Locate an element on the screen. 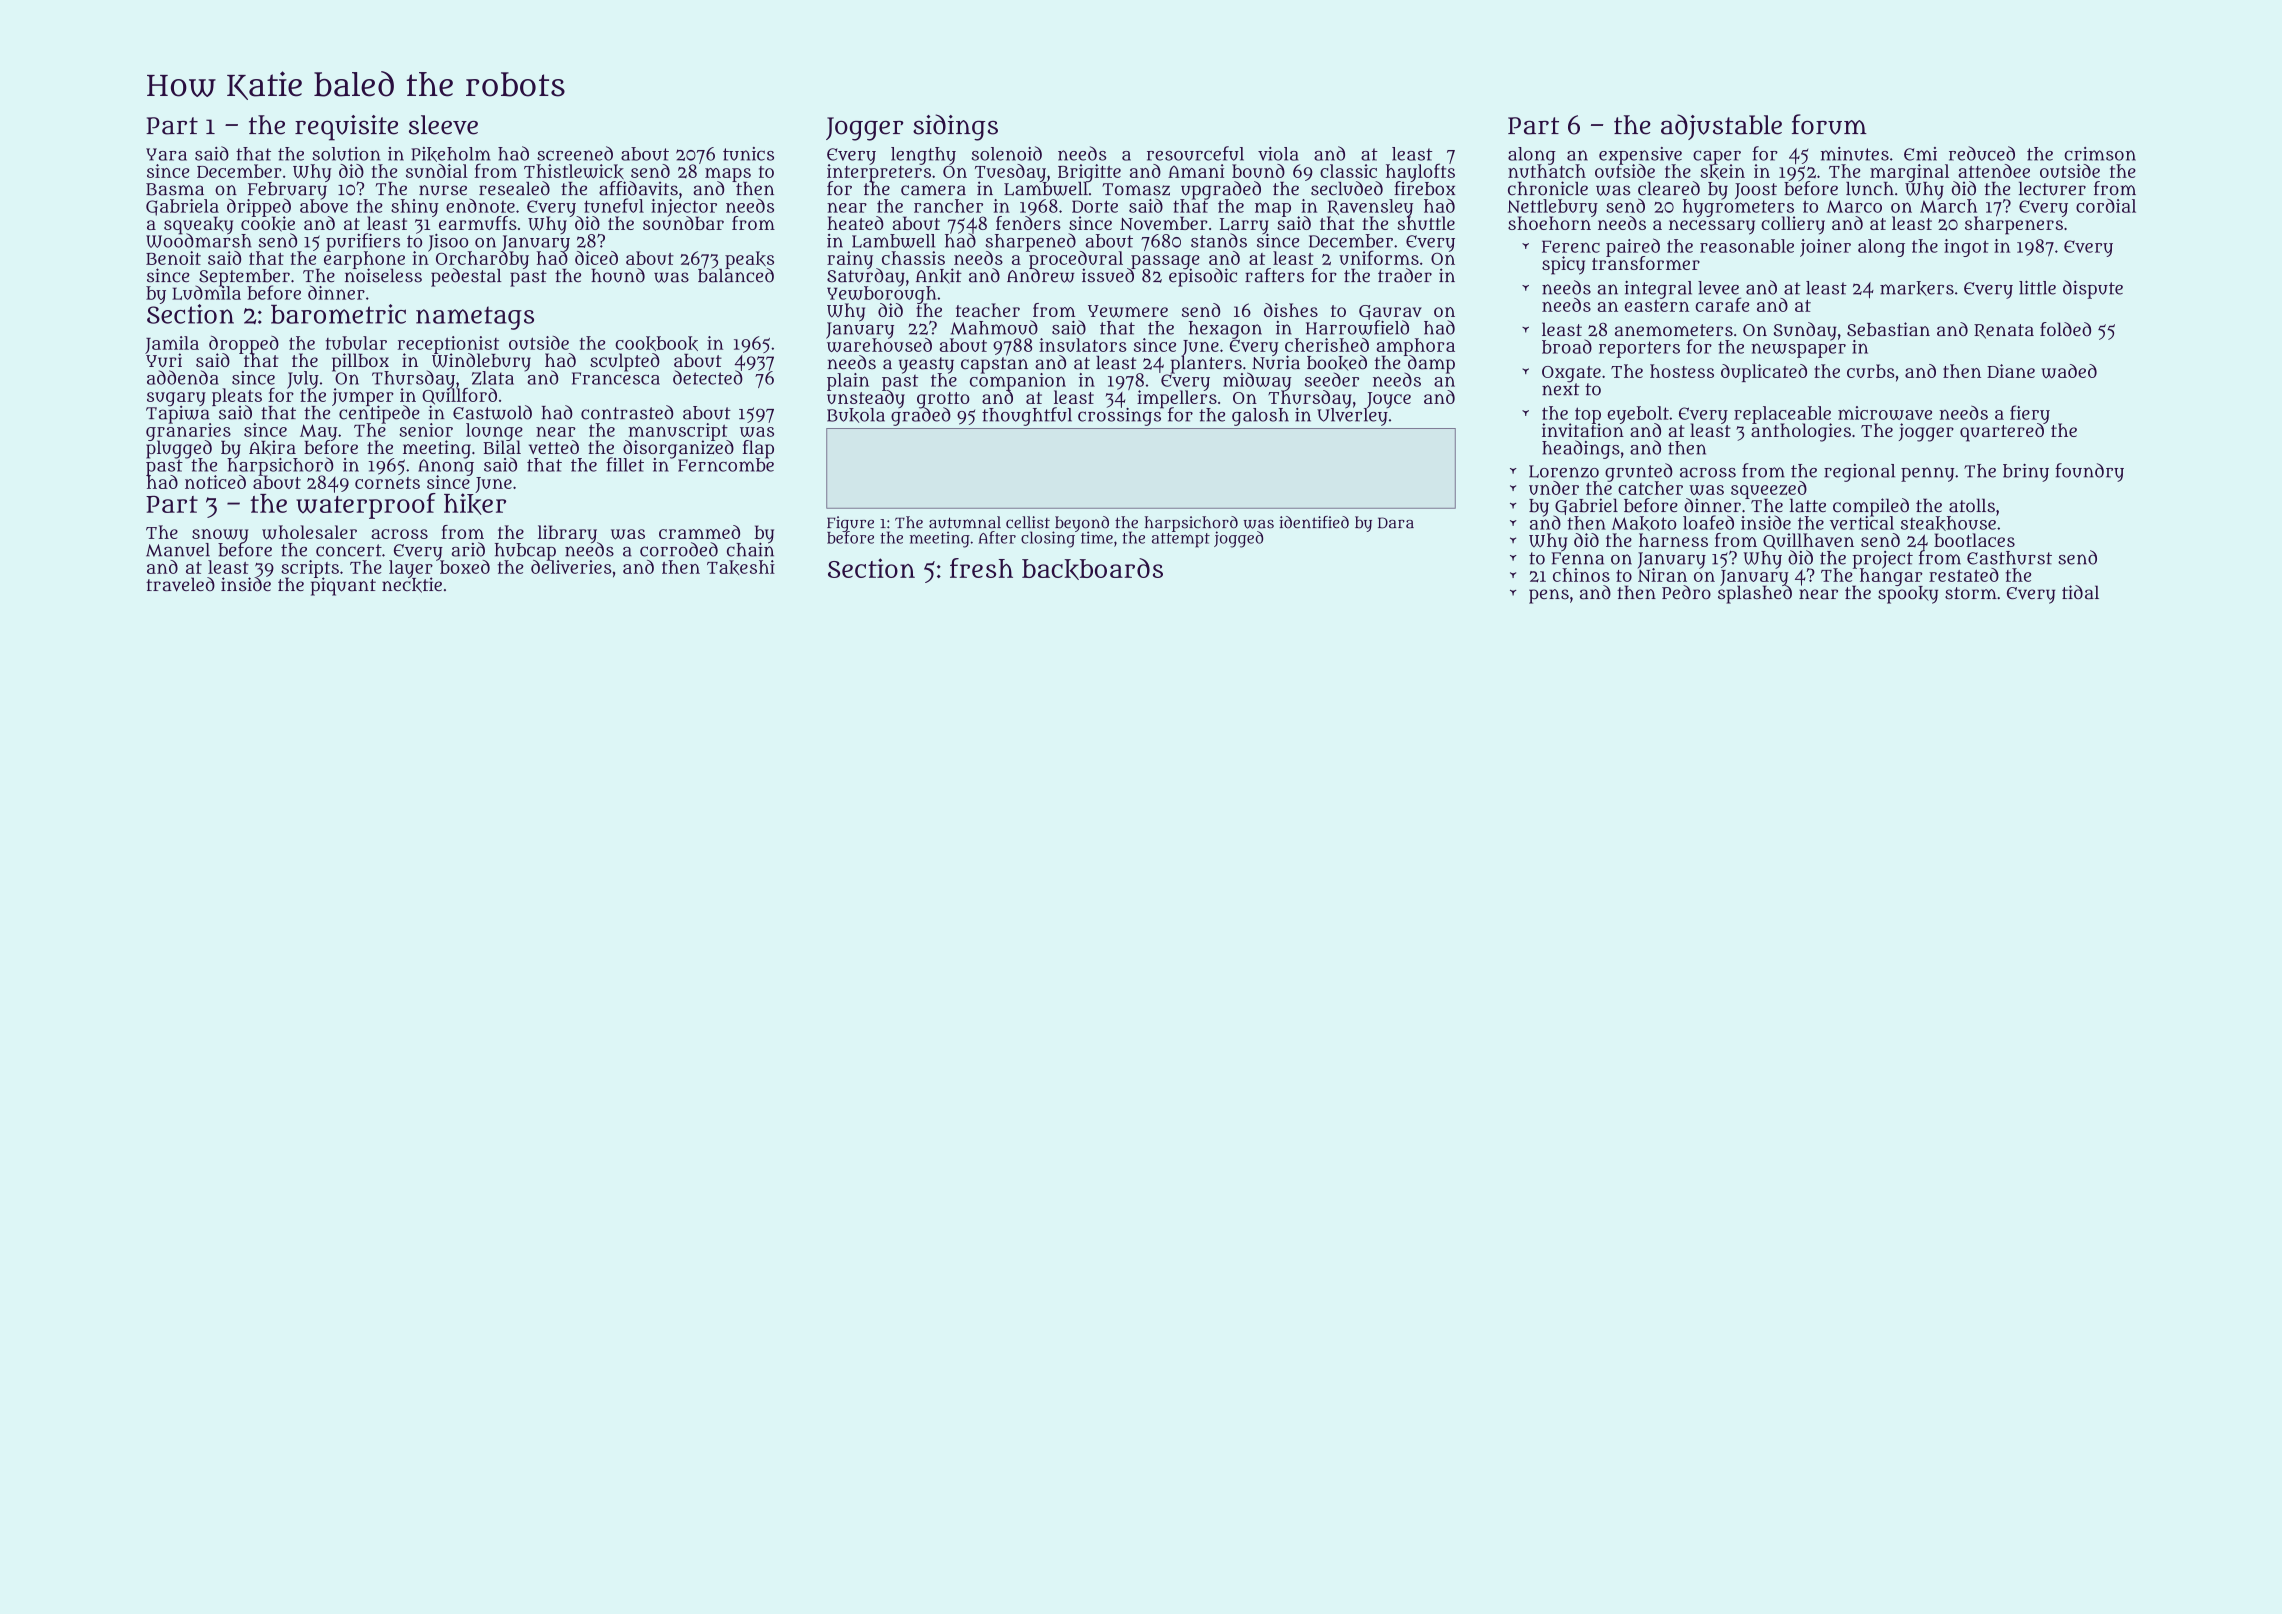 The image size is (2282, 1614). requisite is located at coordinates (346, 128).
